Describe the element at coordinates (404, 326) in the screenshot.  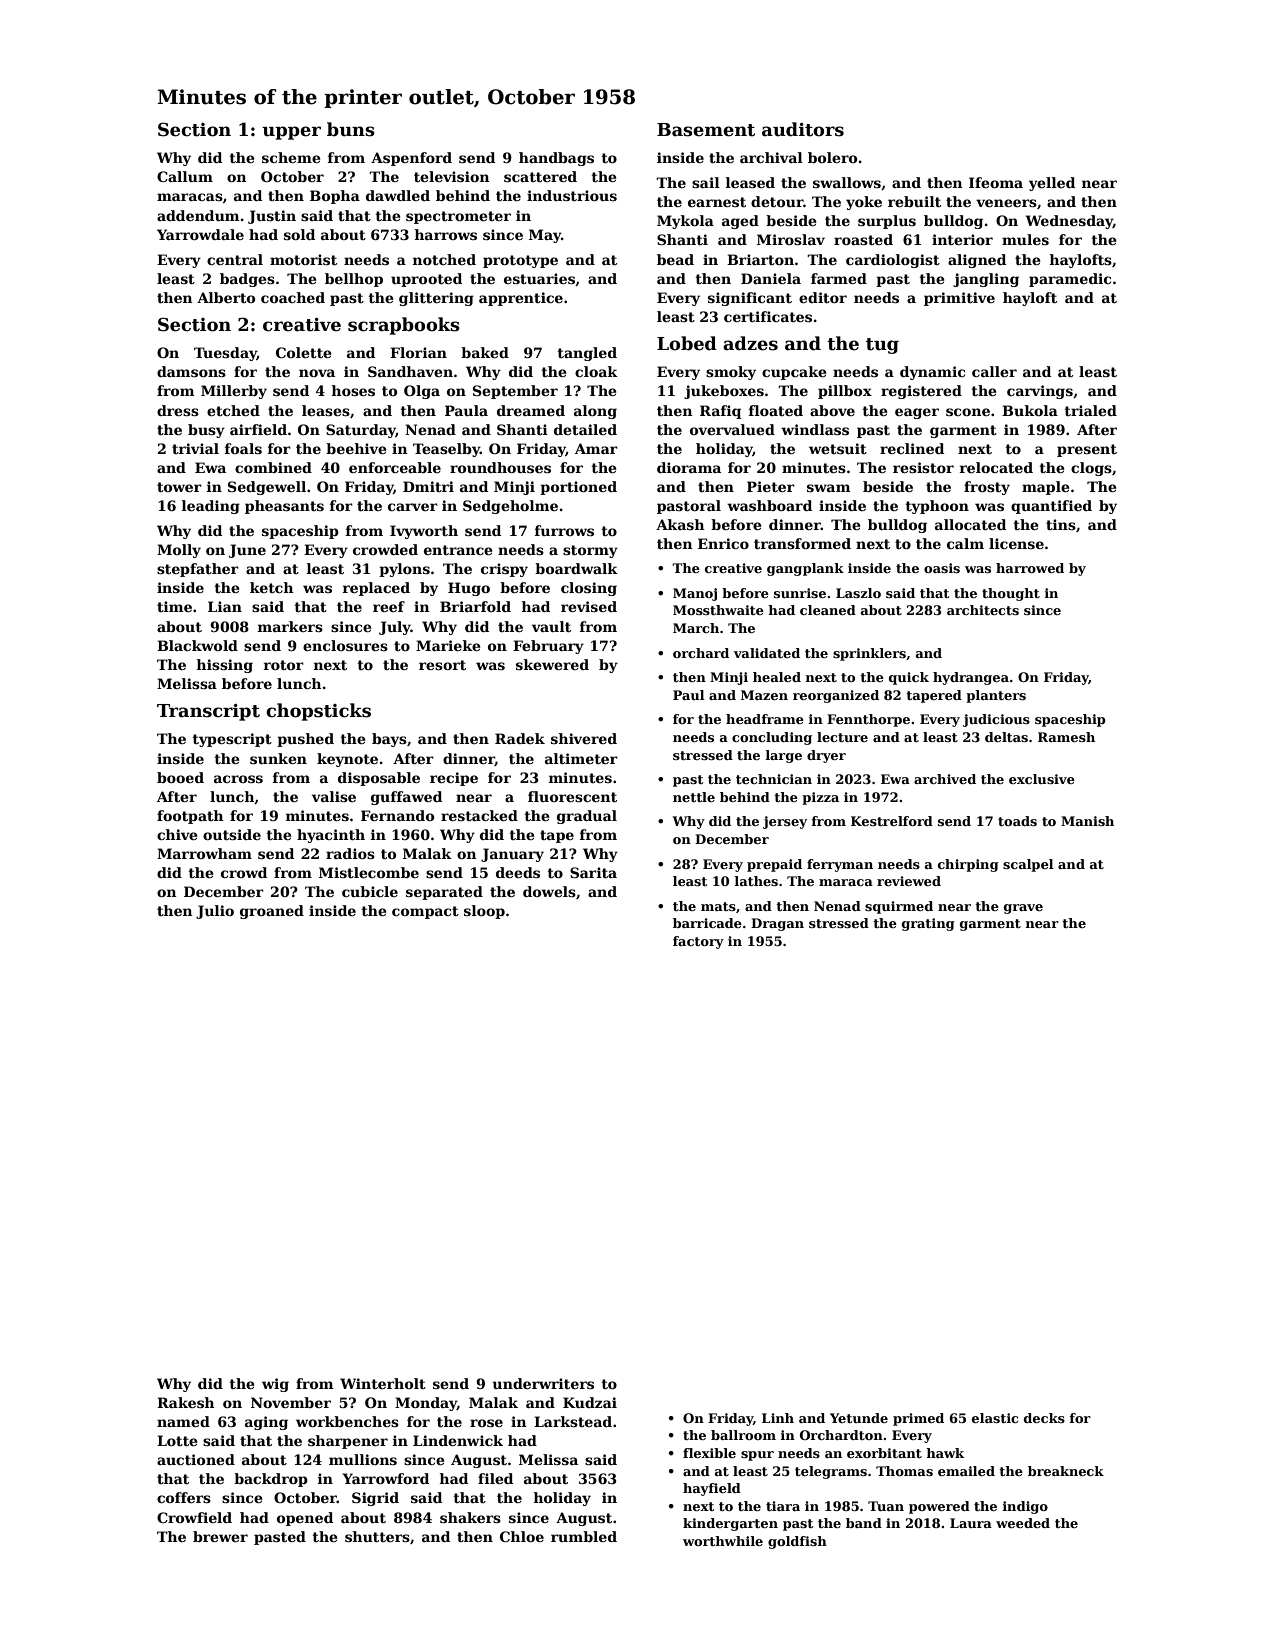
I see `scrapbooks` at that location.
